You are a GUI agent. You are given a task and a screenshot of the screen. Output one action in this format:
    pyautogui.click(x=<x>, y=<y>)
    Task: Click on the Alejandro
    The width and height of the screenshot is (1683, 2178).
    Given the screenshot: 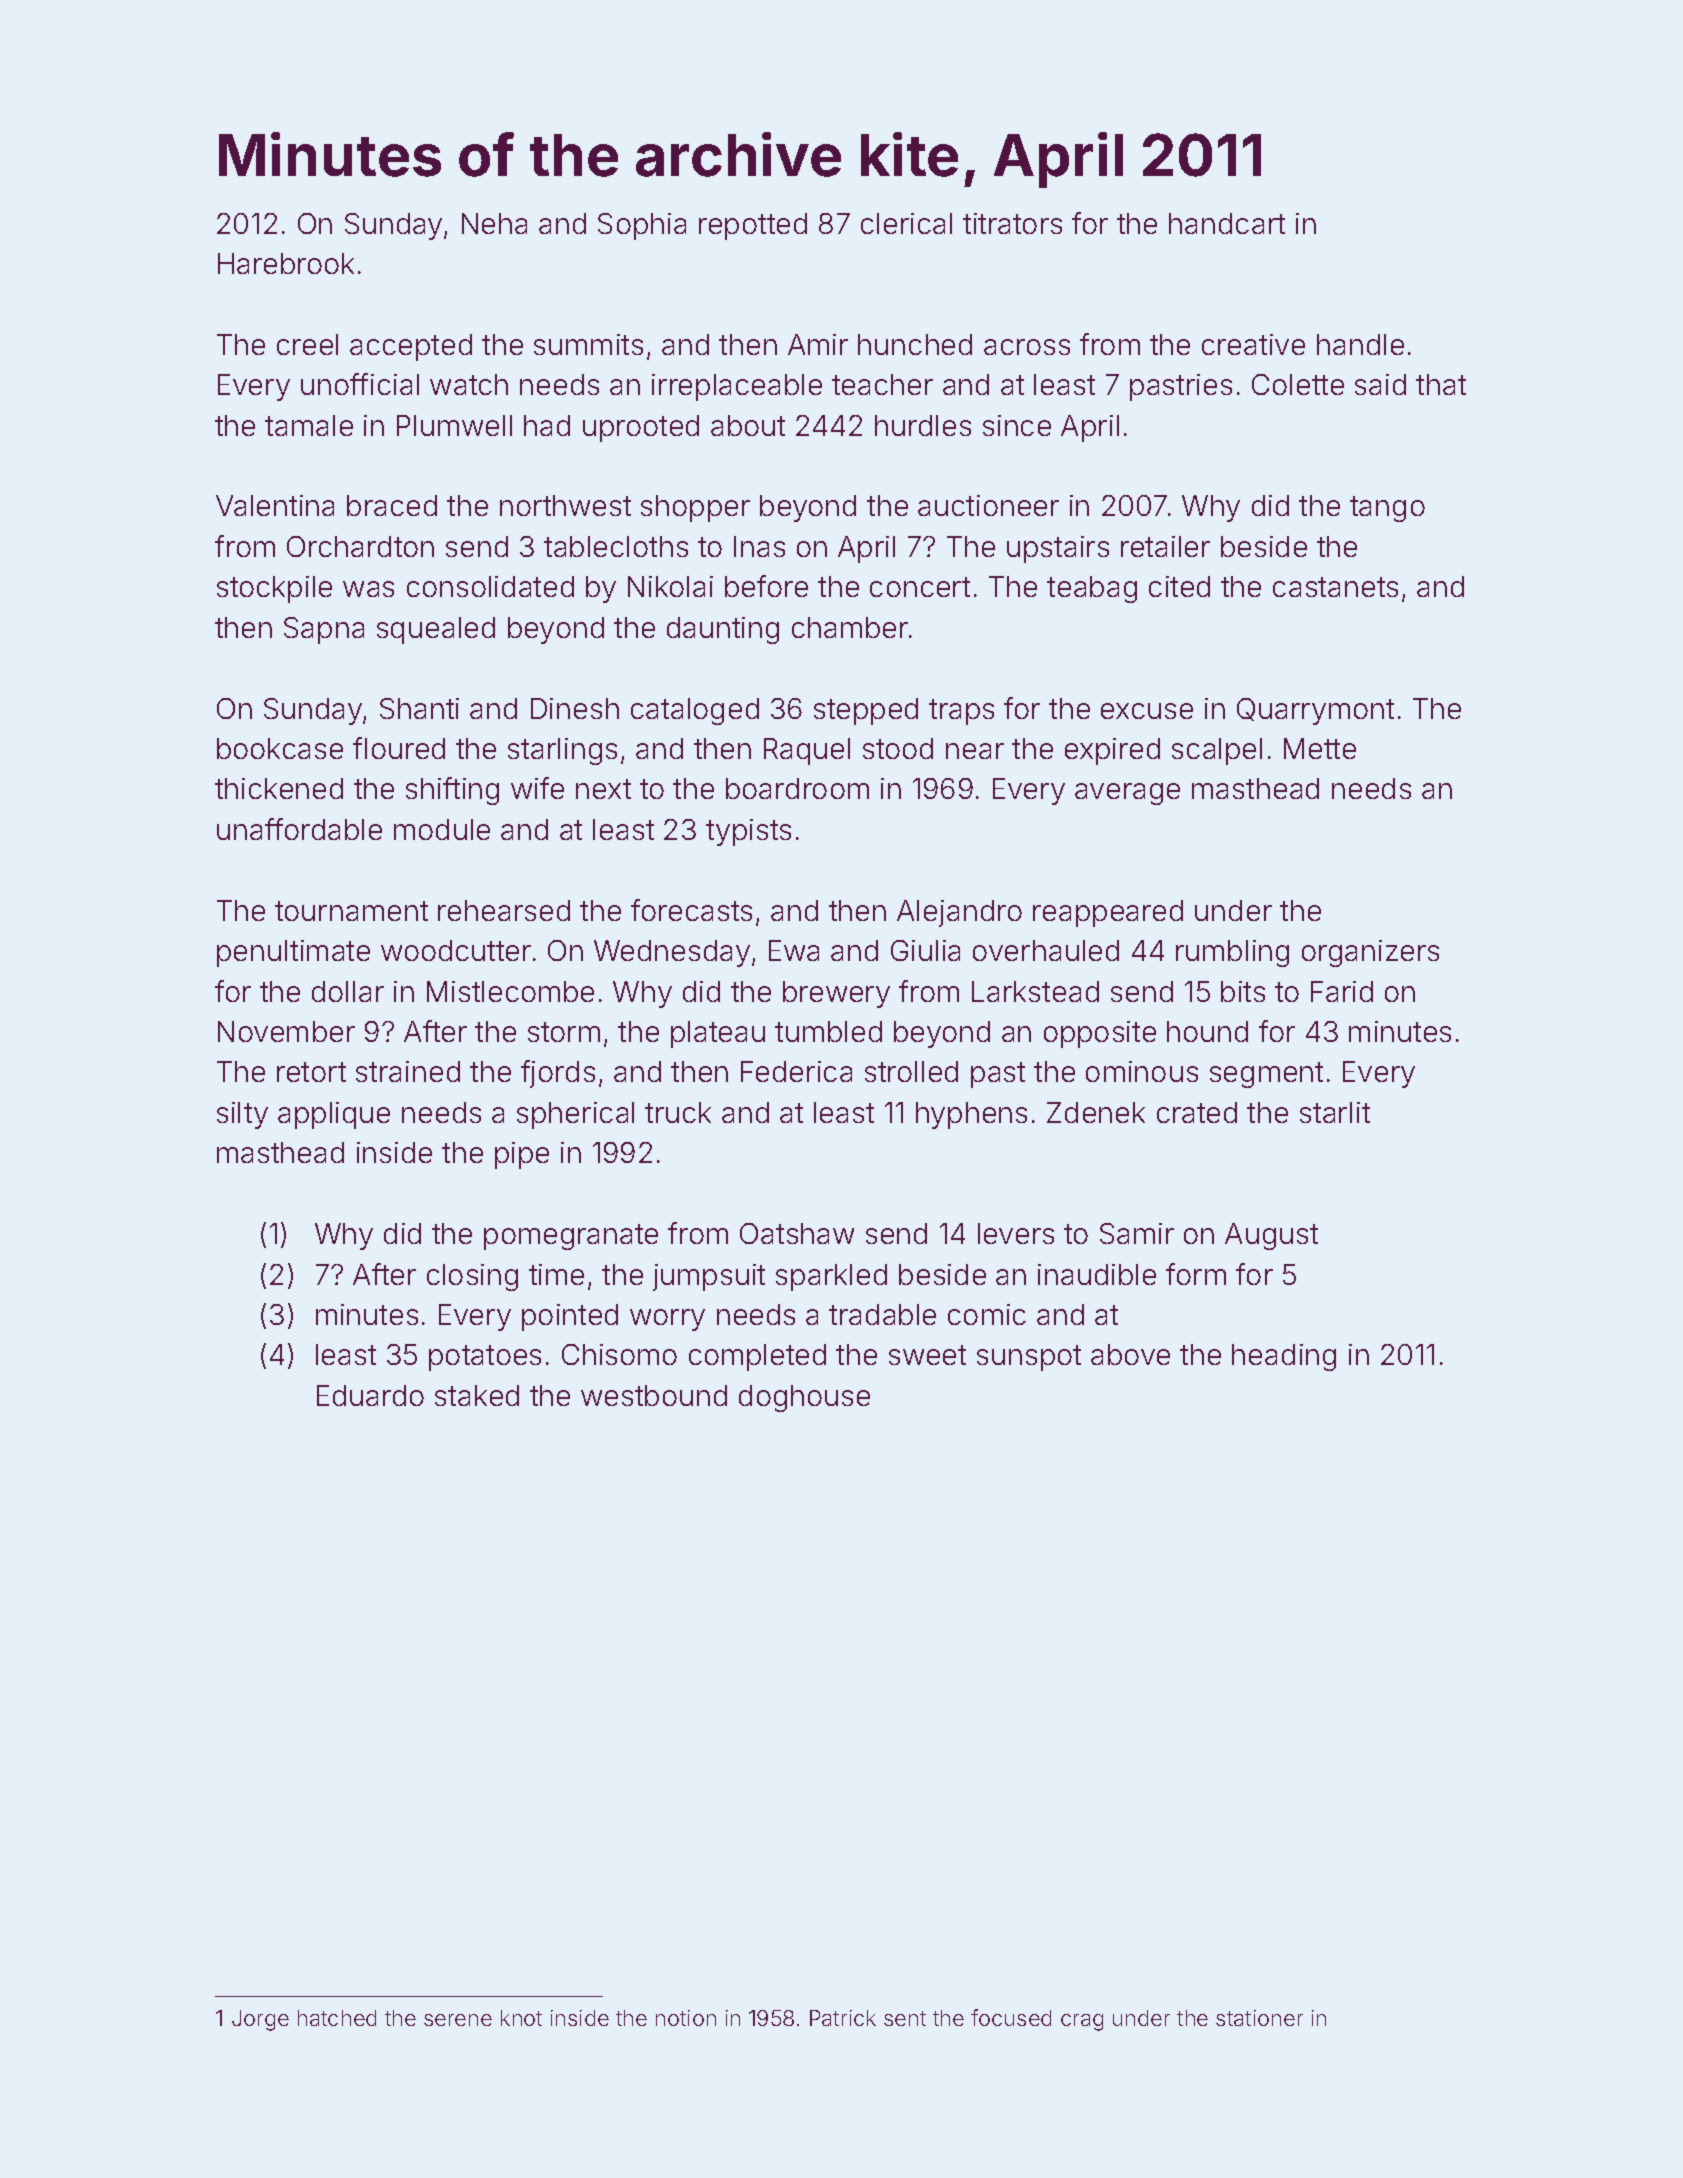 What is the action you would take?
    pyautogui.click(x=959, y=913)
